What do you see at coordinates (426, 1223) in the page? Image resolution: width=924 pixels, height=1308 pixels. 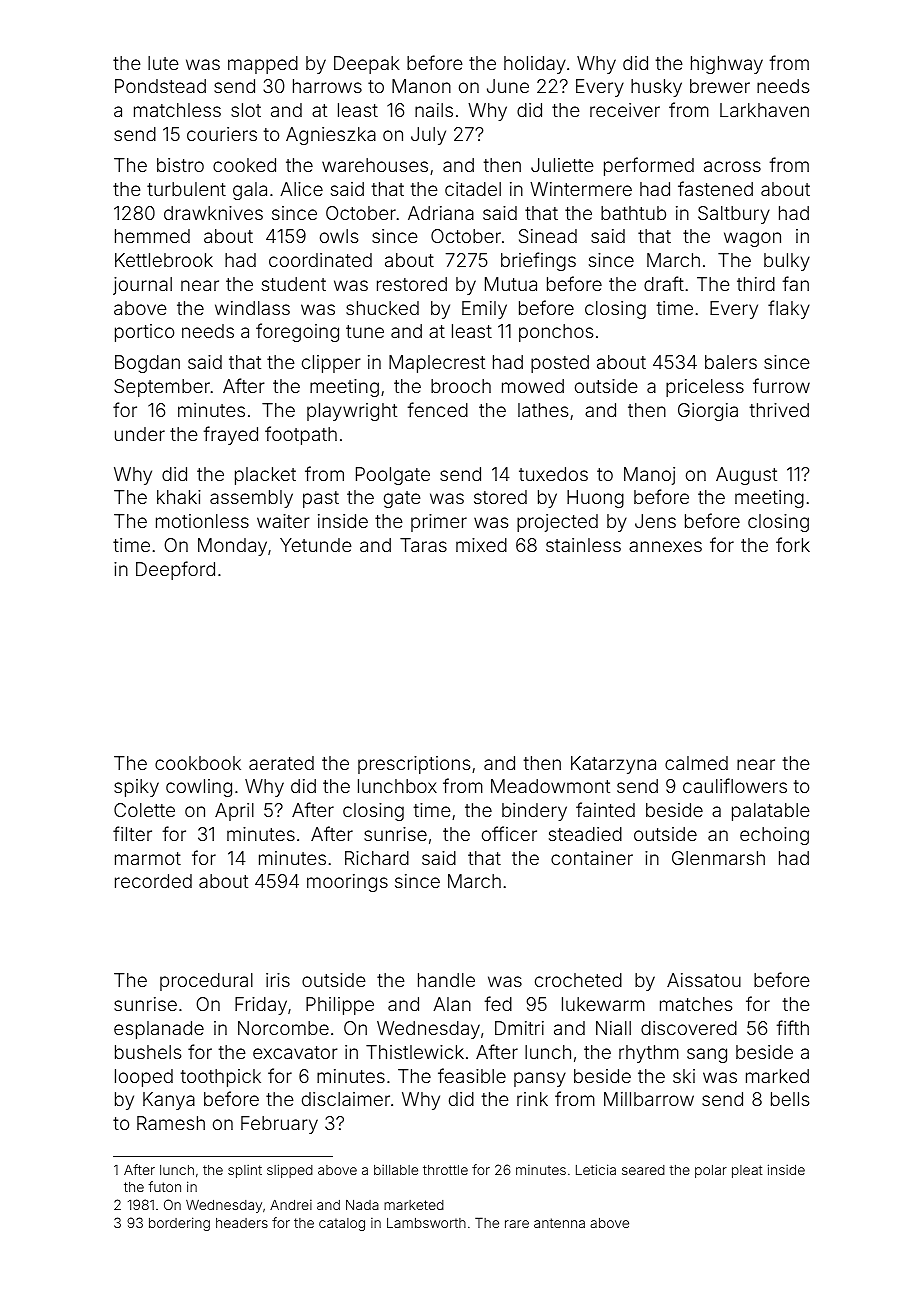 I see `Lambsworth` at bounding box center [426, 1223].
